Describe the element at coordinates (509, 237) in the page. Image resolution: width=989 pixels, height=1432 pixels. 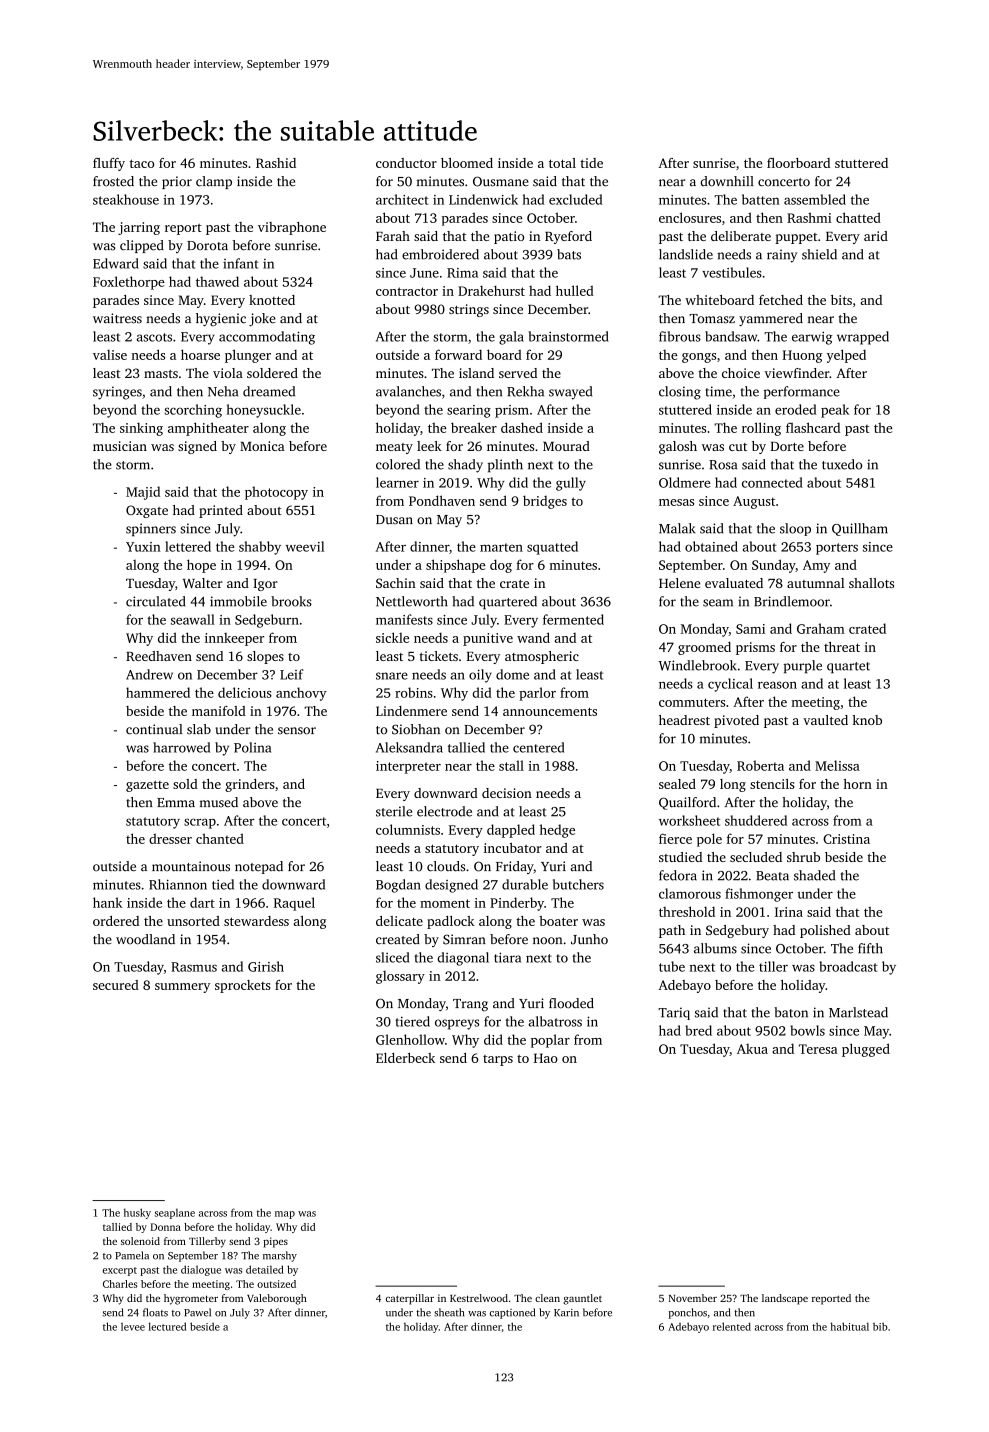
I see `patio` at that location.
